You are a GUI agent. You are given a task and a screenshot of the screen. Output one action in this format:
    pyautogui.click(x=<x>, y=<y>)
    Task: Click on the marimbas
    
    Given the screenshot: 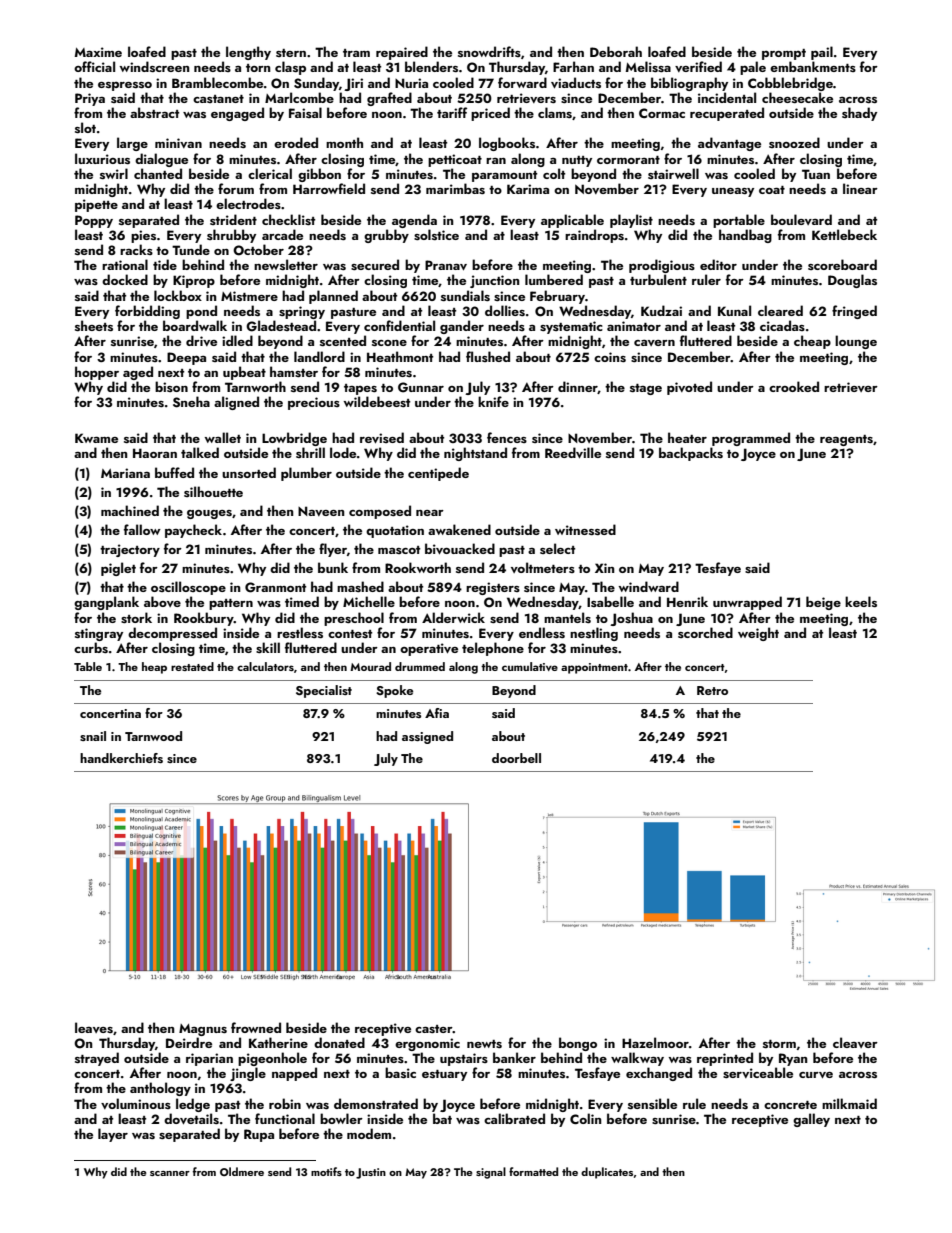 What is the action you would take?
    pyautogui.click(x=455, y=188)
